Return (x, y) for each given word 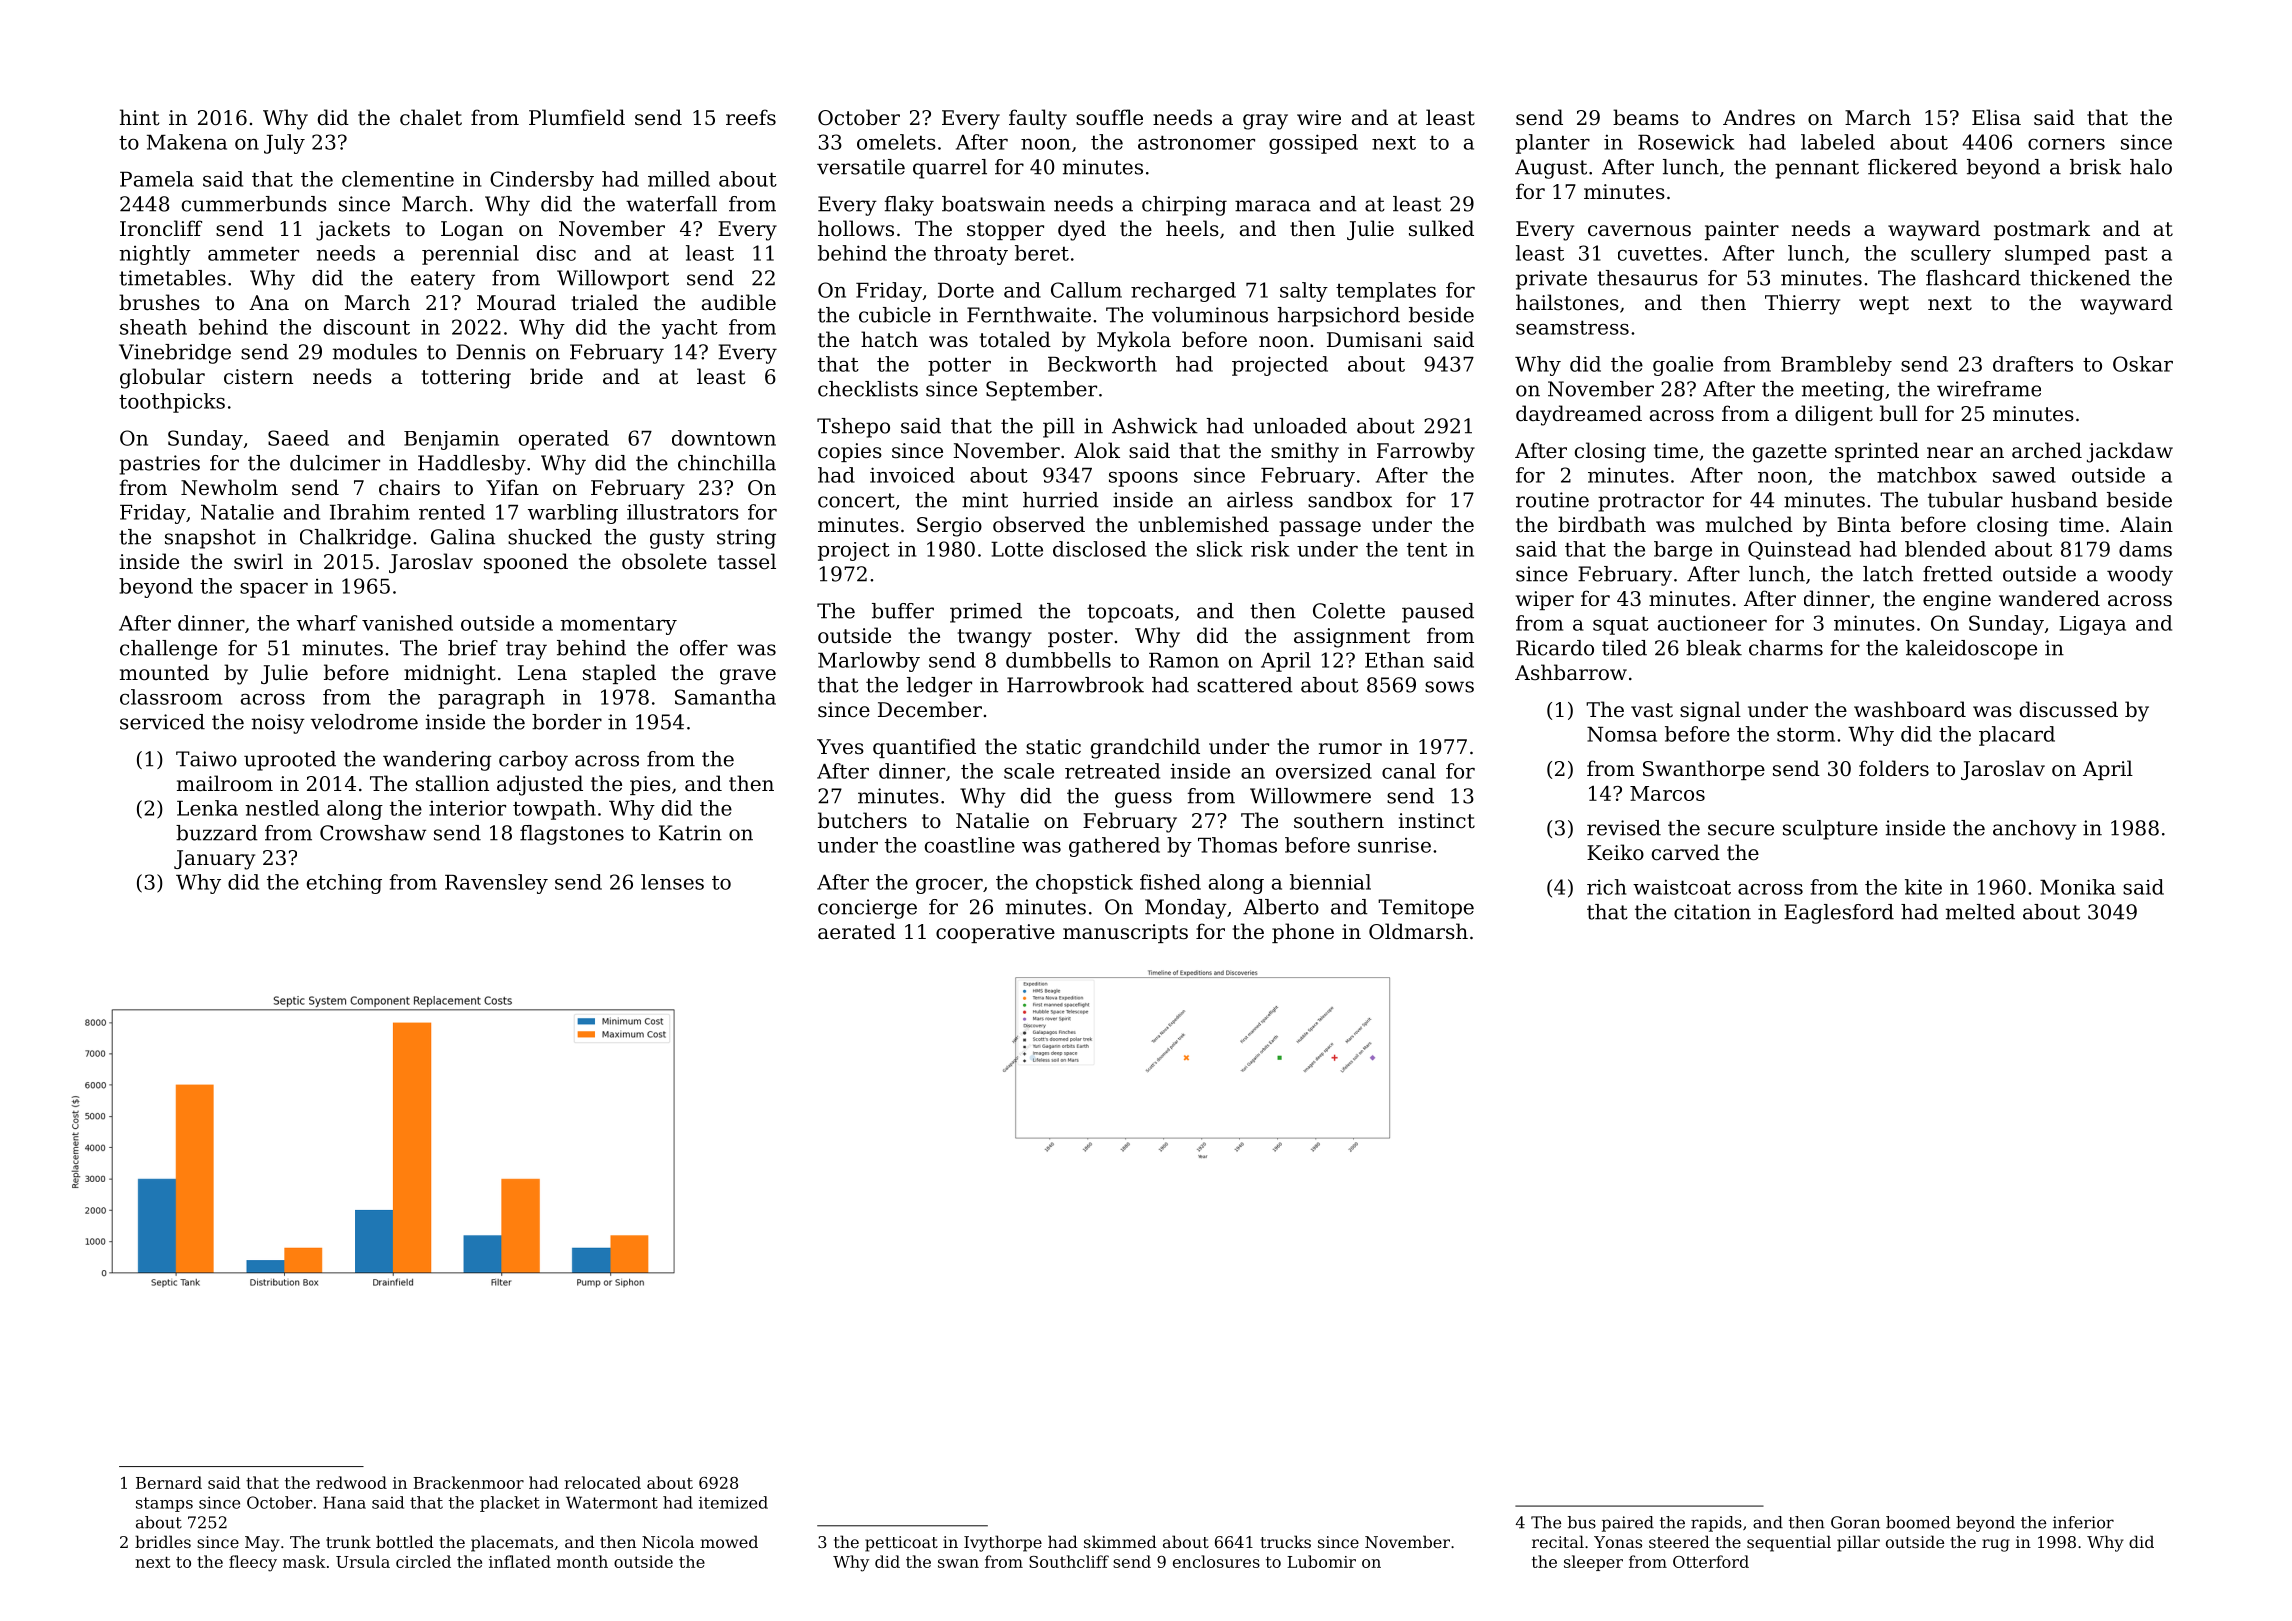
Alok (1097, 450)
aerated (857, 931)
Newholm (229, 487)
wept (1884, 305)
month (582, 1561)
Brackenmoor (468, 1482)
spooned (526, 563)
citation (1712, 912)
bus (1582, 1522)
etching (344, 884)
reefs (751, 117)
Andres (1759, 117)
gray (1265, 122)
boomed (1918, 1522)
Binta (1864, 524)
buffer (903, 611)
